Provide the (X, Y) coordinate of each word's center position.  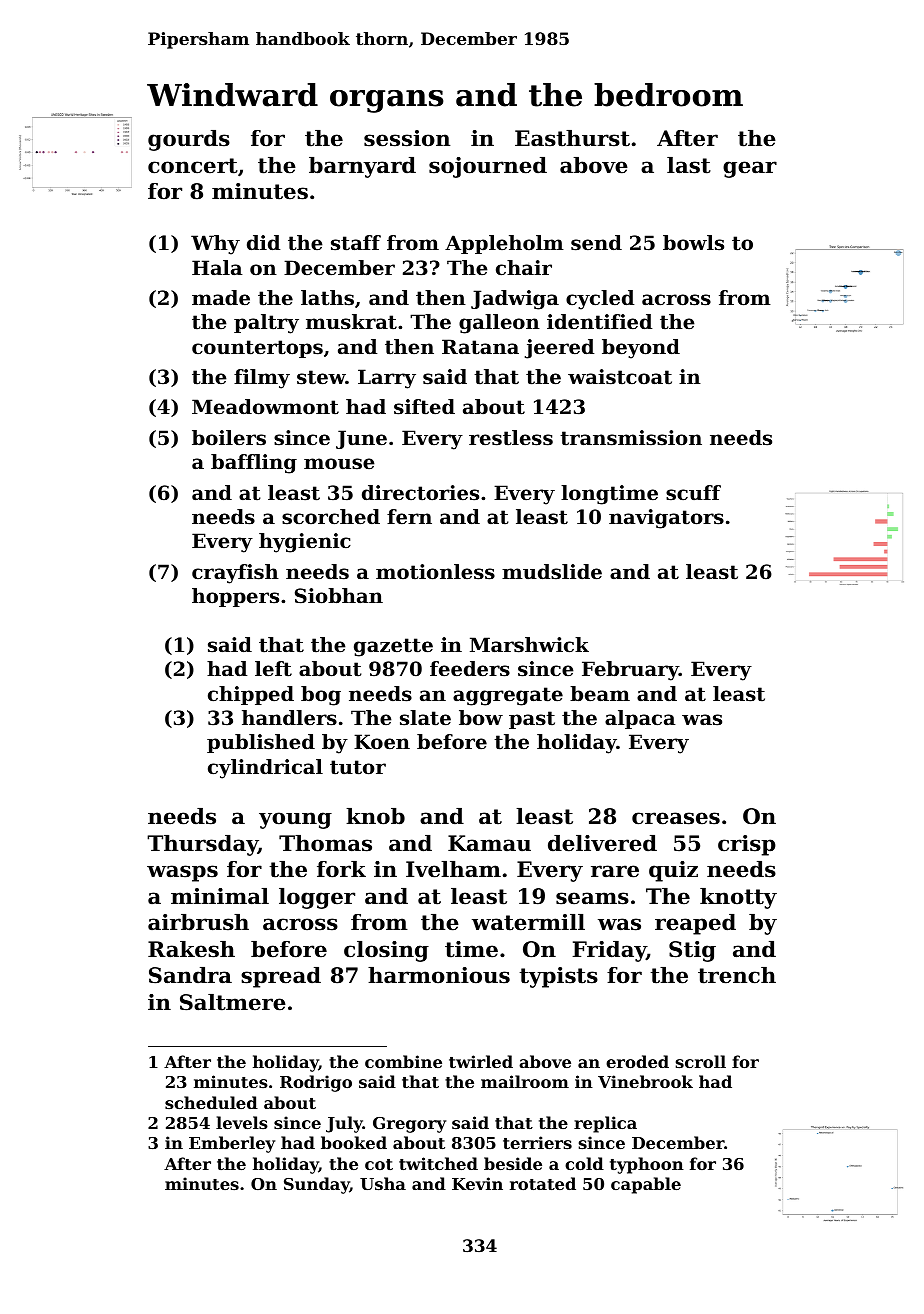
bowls (693, 243)
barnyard (362, 167)
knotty (738, 898)
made (221, 298)
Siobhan (339, 596)
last (689, 165)
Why (215, 245)
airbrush (198, 922)
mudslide (552, 572)
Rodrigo (316, 1083)
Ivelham (453, 869)
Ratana (480, 347)
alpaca (640, 719)
